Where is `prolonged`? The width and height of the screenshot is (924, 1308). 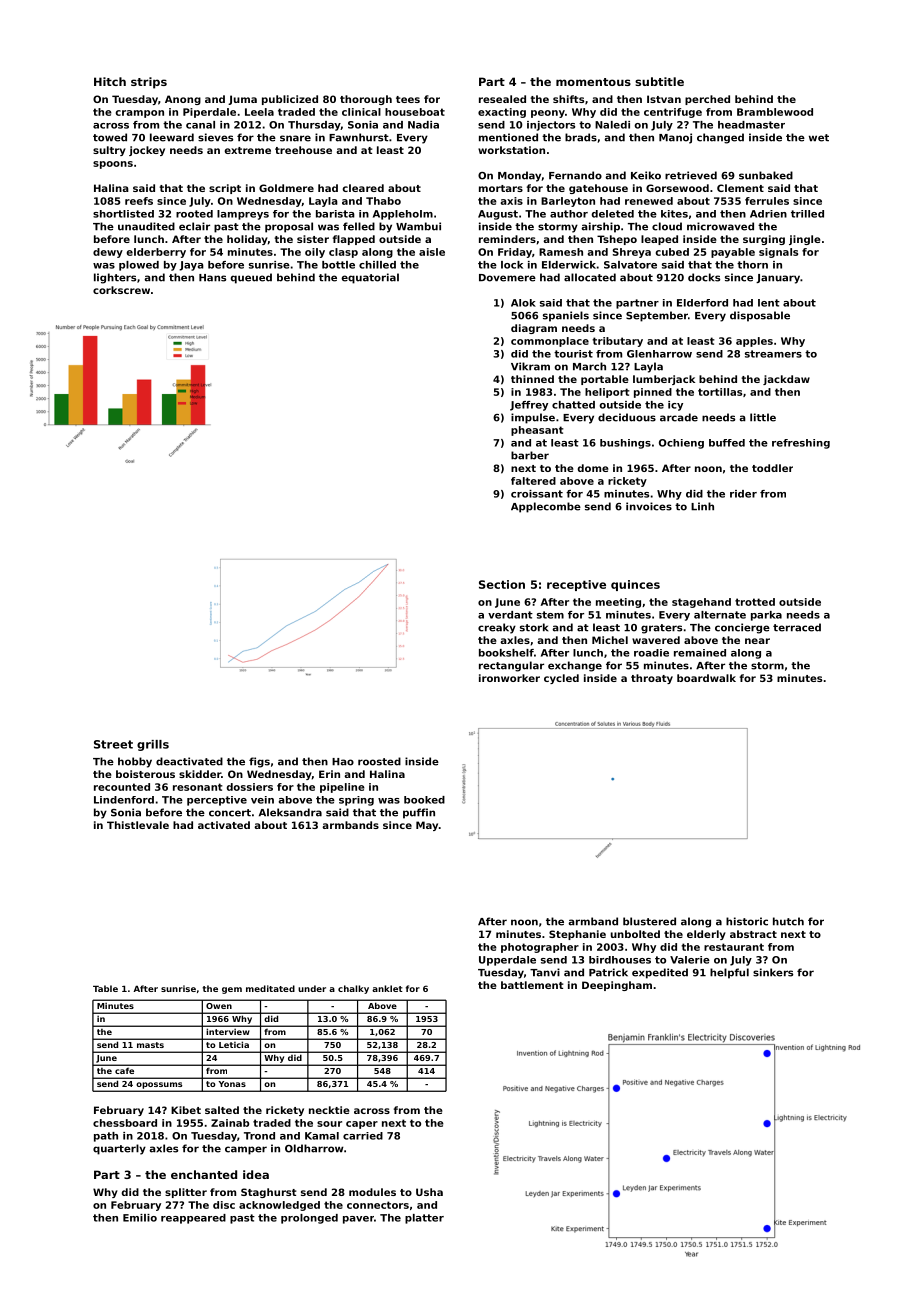 prolonged is located at coordinates (309, 1219).
